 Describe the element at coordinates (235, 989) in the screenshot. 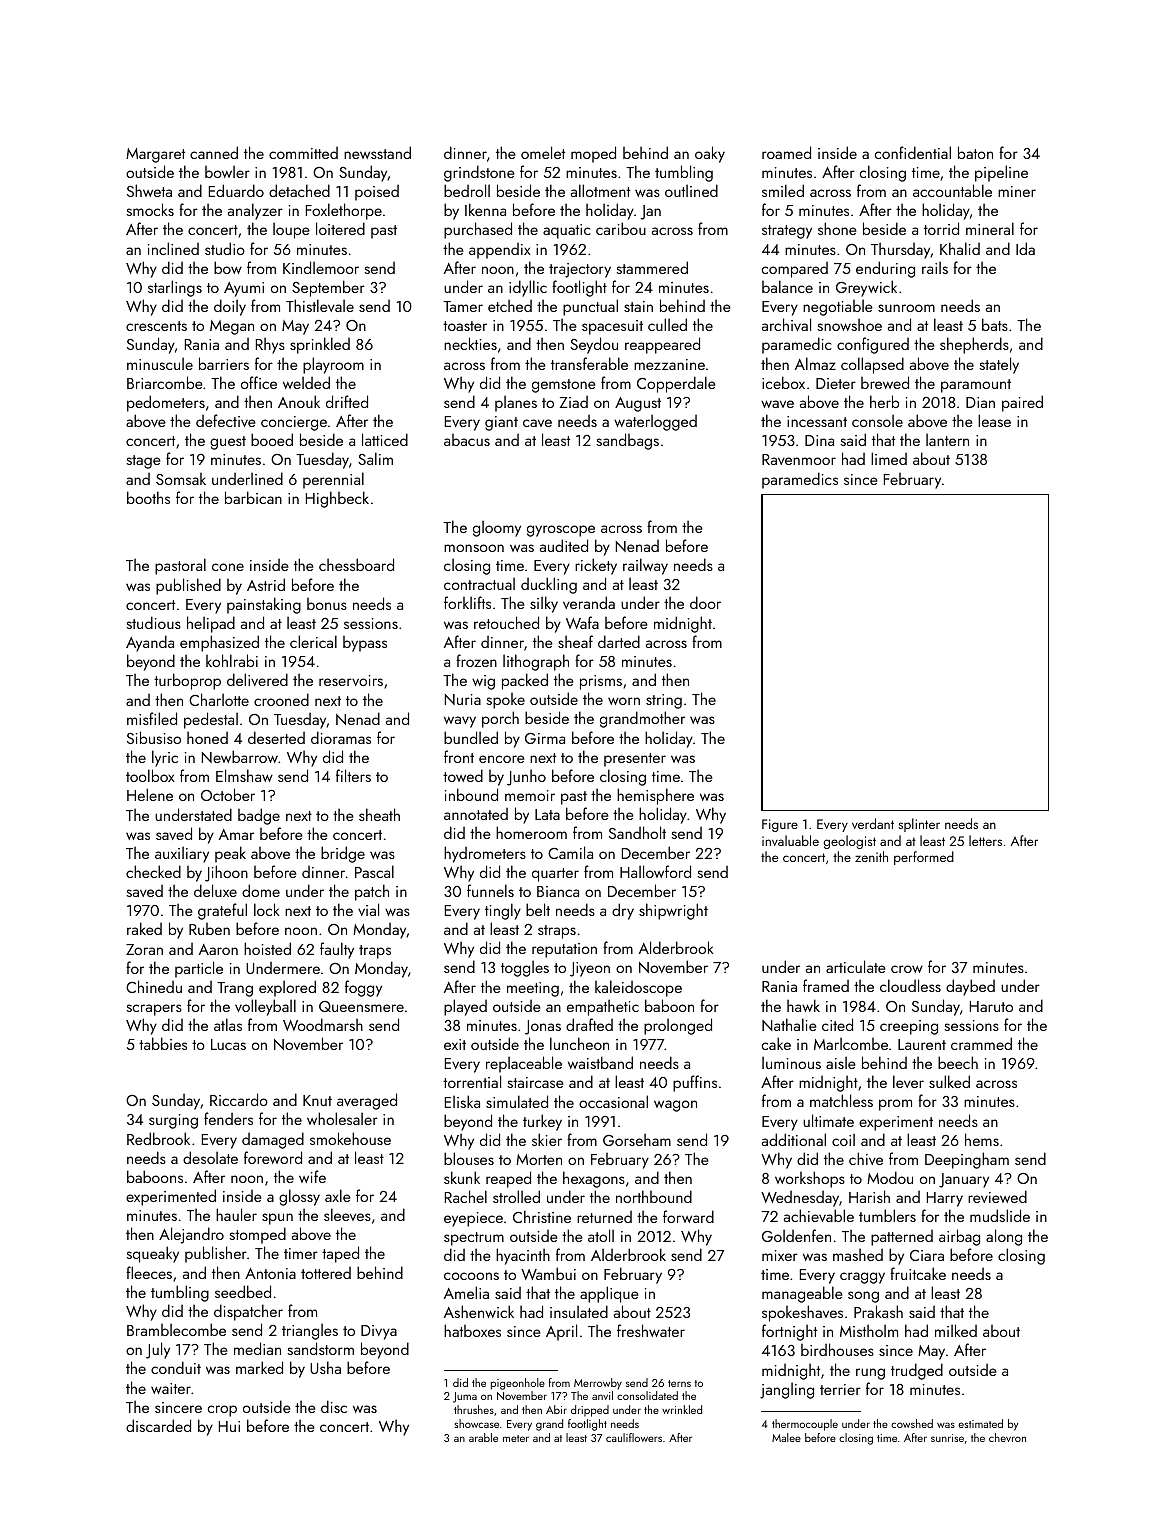

I see `Trang` at that location.
